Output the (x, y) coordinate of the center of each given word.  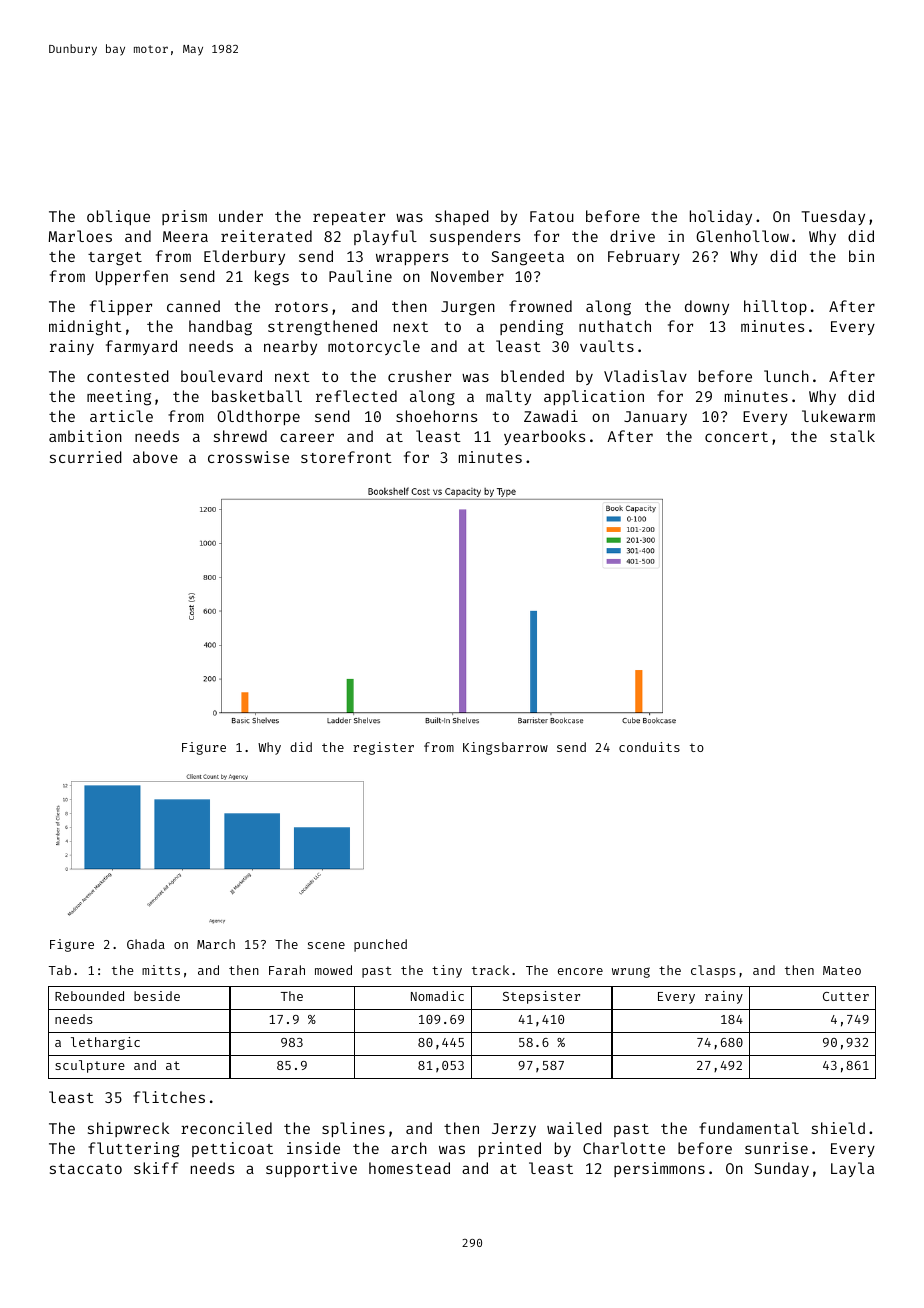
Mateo (842, 970)
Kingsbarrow (505, 748)
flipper (121, 307)
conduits (649, 747)
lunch (786, 376)
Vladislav (645, 376)
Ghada (146, 944)
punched (380, 945)
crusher (419, 376)
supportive (311, 1169)
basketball (257, 396)
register (383, 748)
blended (532, 376)
